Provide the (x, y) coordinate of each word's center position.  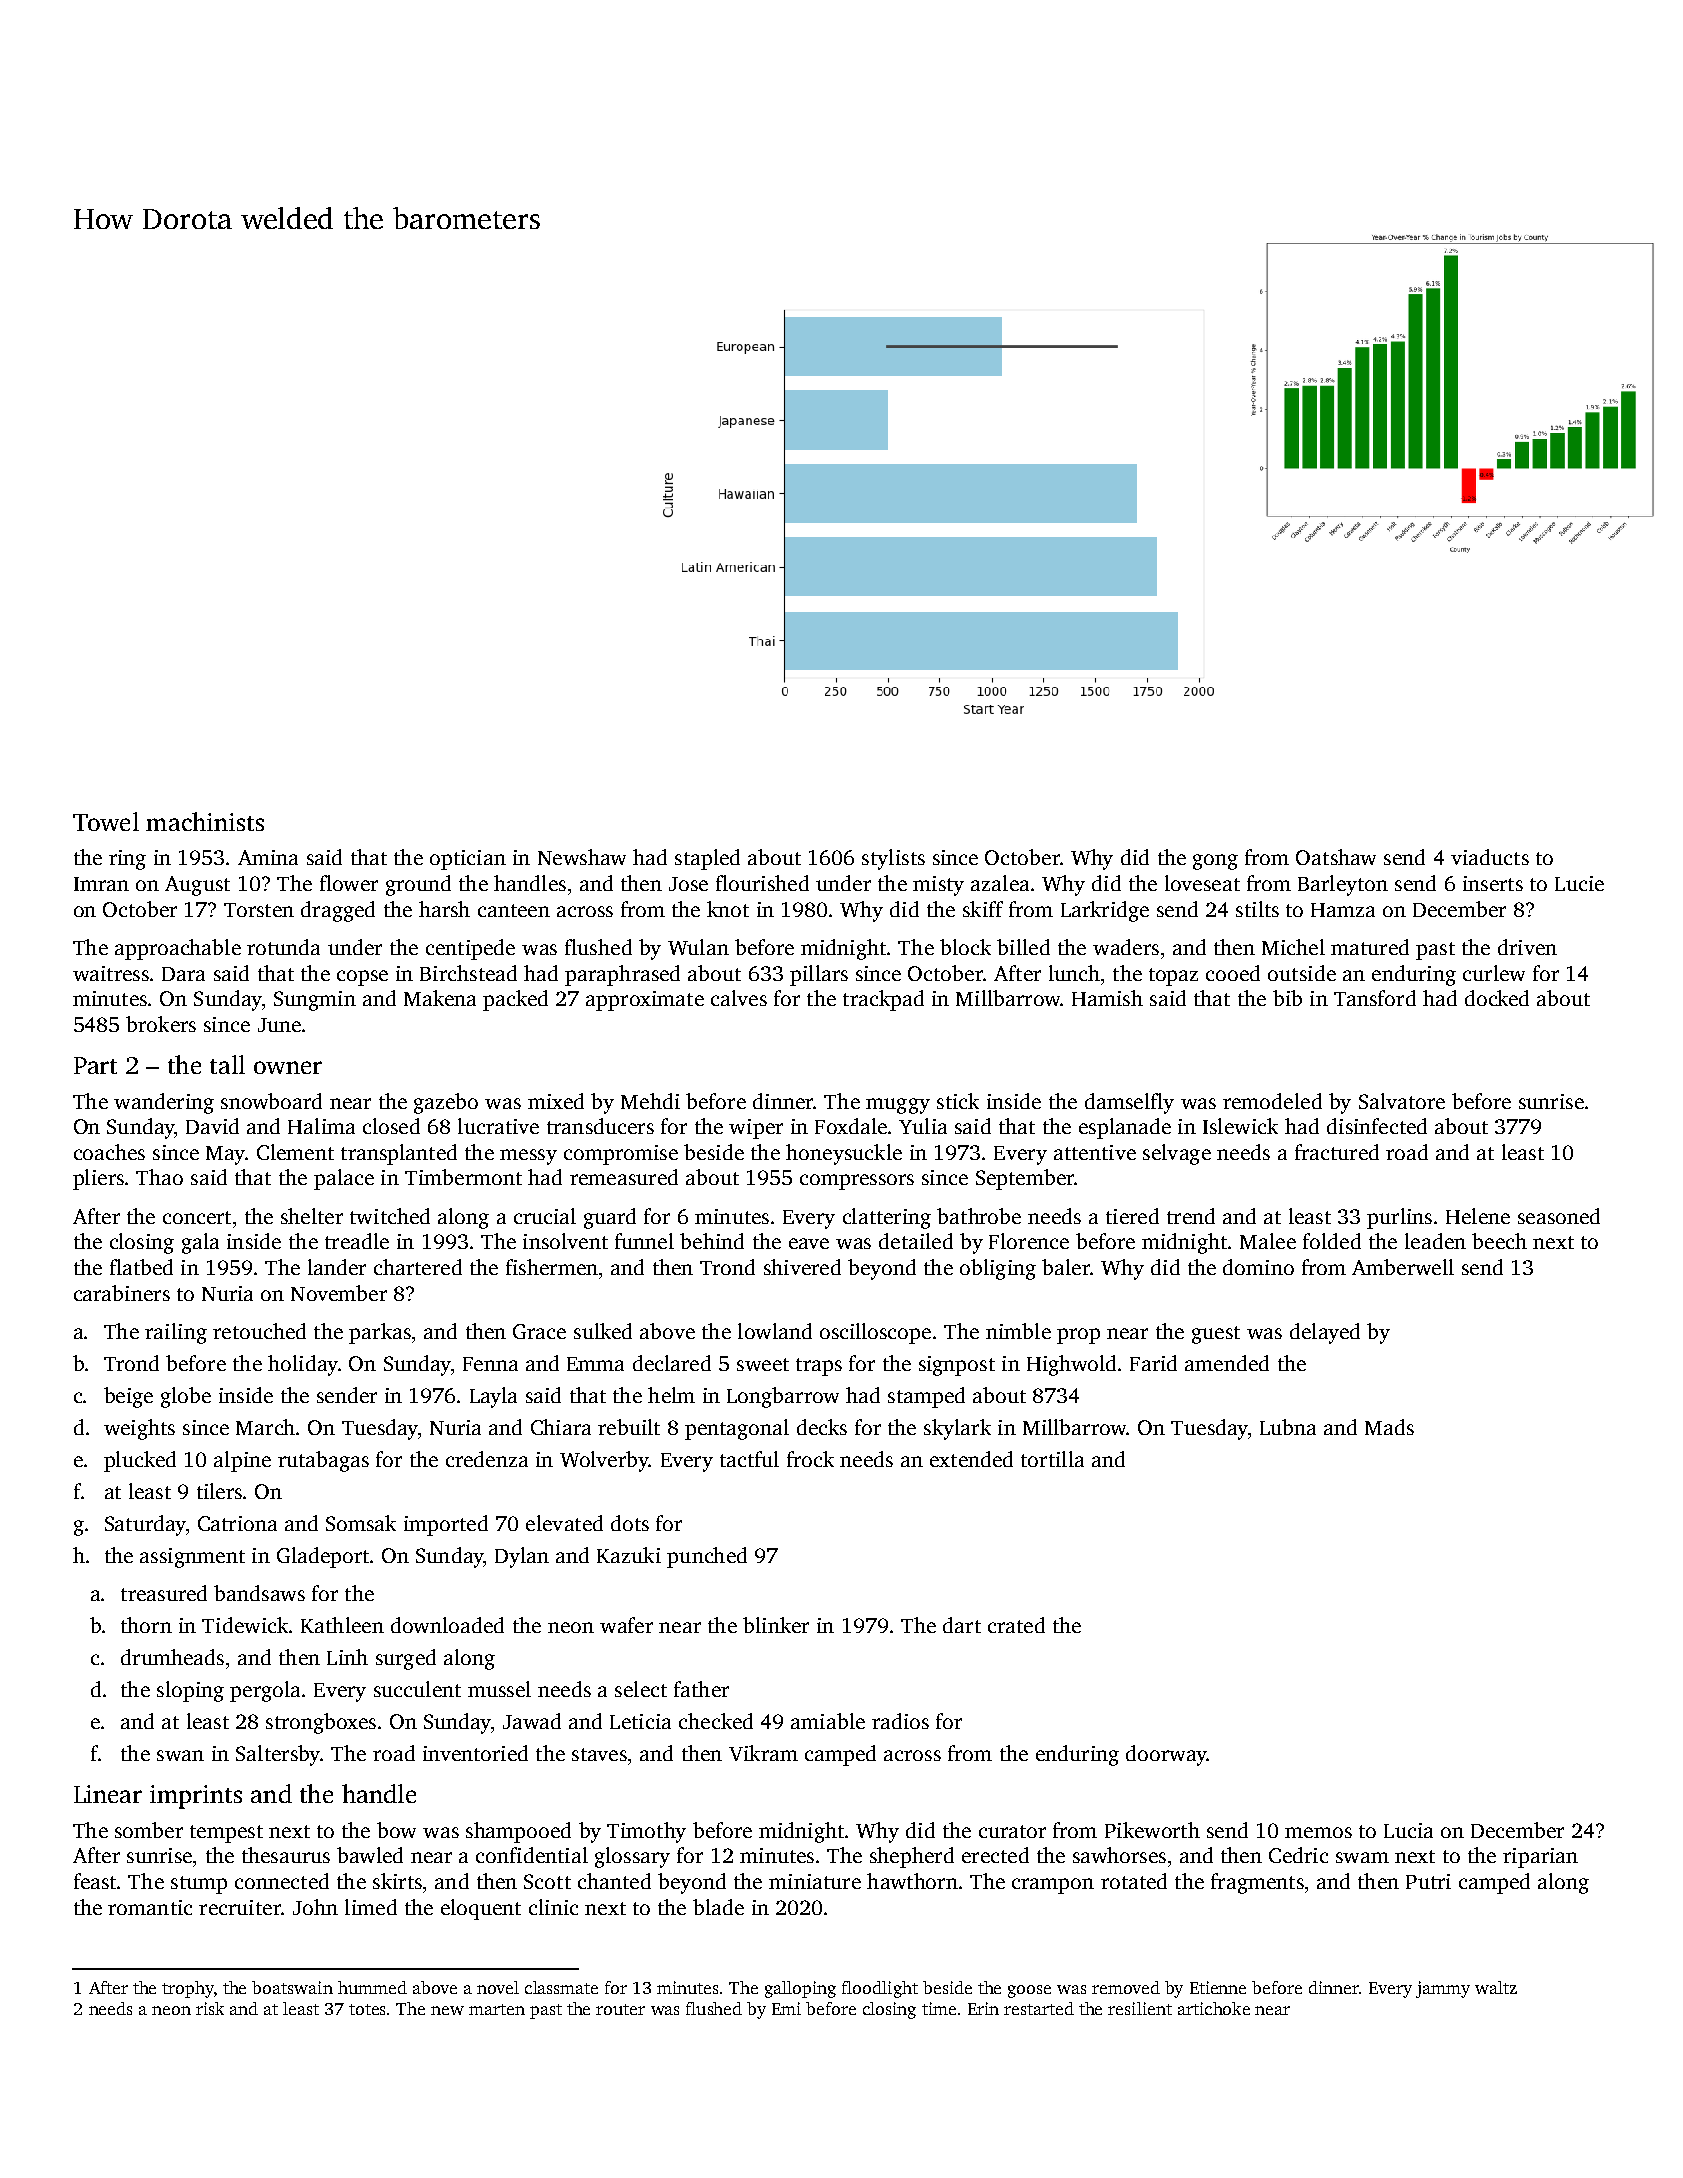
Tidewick (245, 1625)
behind (712, 1241)
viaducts (1490, 857)
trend (1191, 1216)
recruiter (240, 1907)
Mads (1389, 1427)
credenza (487, 1459)
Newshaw (582, 857)
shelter (312, 1216)
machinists (205, 821)
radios (900, 1721)
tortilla (1052, 1459)
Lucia (1408, 1830)
